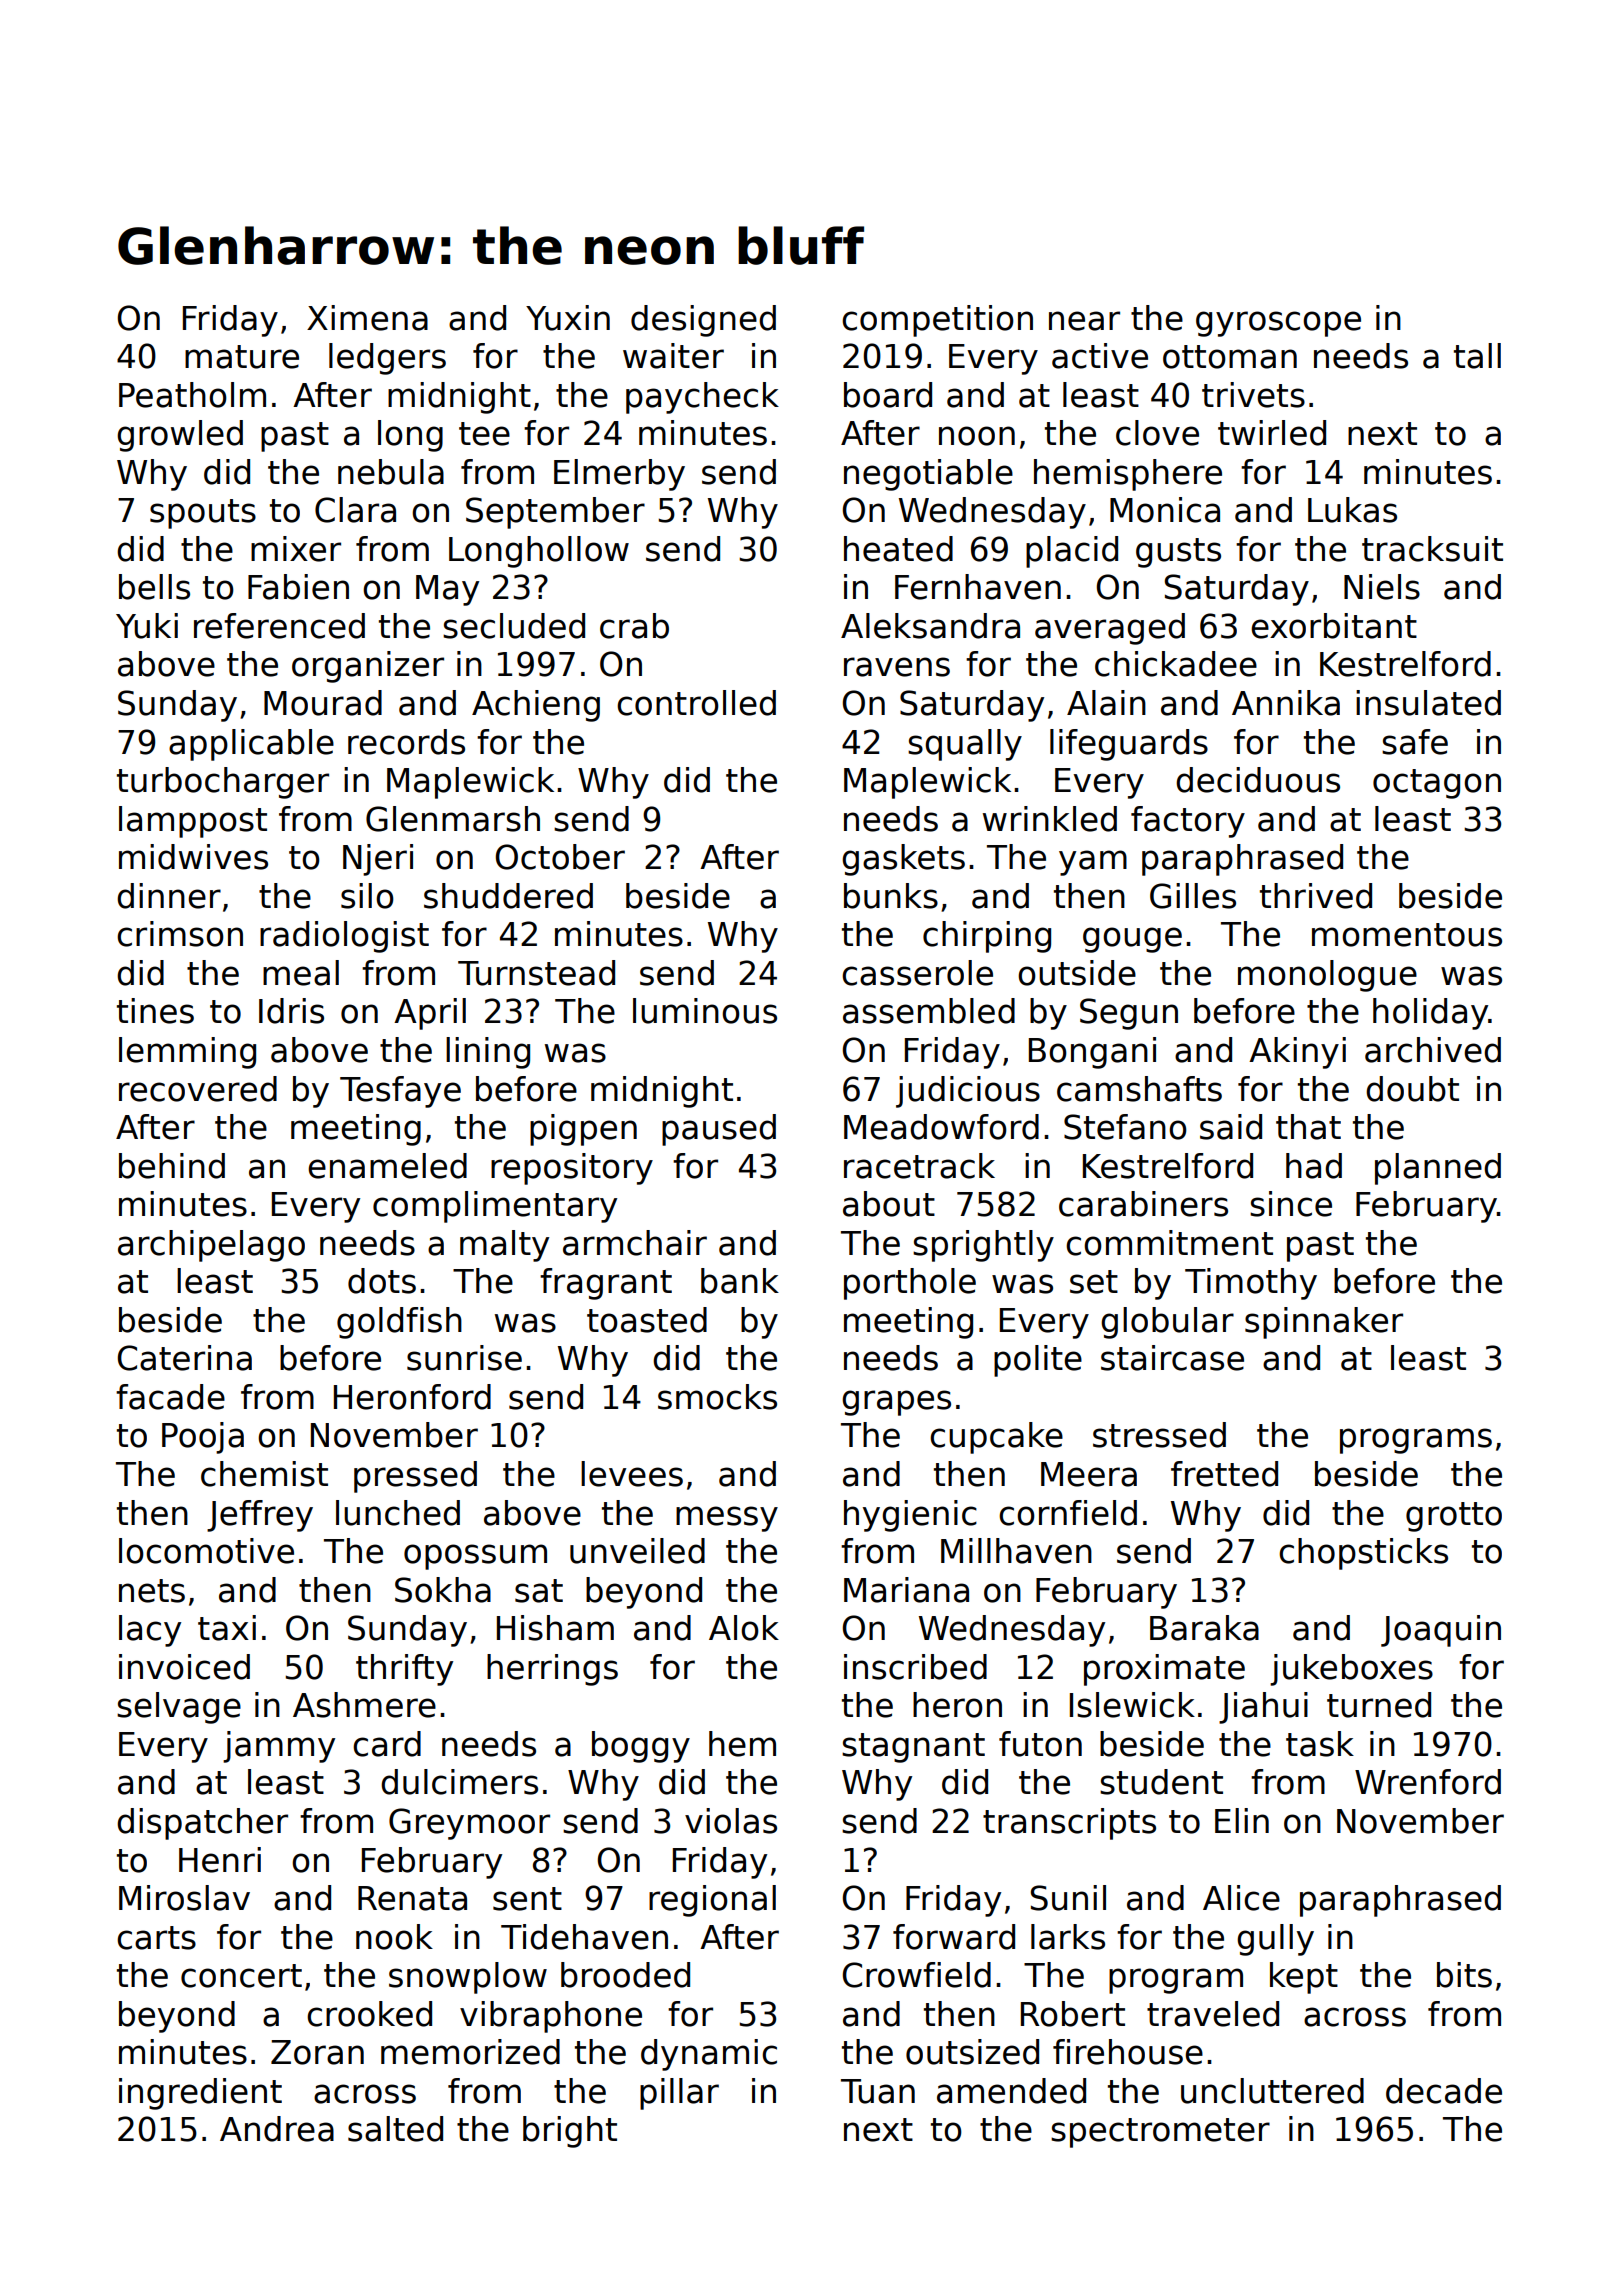 Image resolution: width=1620 pixels, height=2292 pixels. Describe the element at coordinates (937, 321) in the image. I see `competition` at that location.
